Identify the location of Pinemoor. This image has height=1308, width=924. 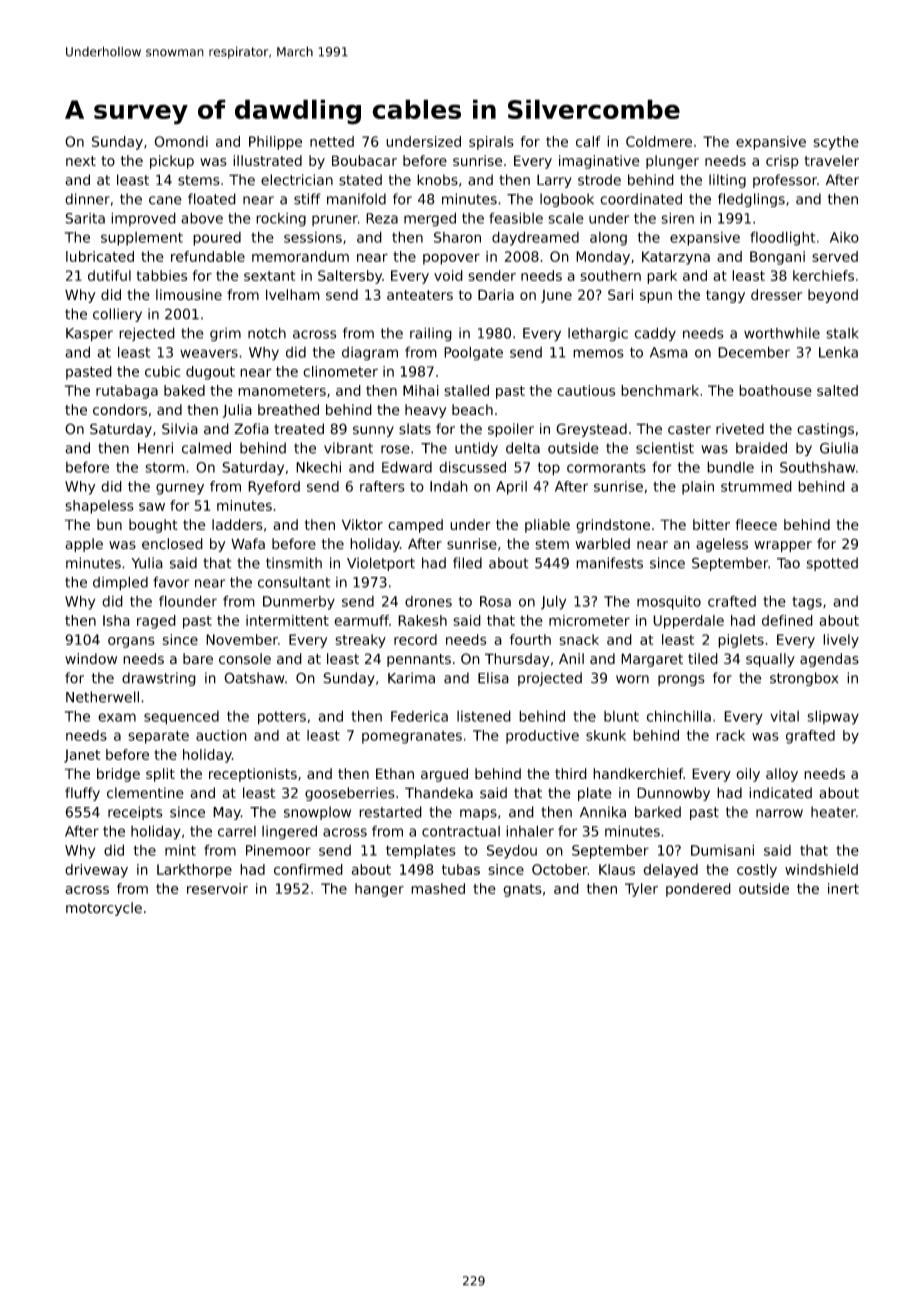
(278, 850).
